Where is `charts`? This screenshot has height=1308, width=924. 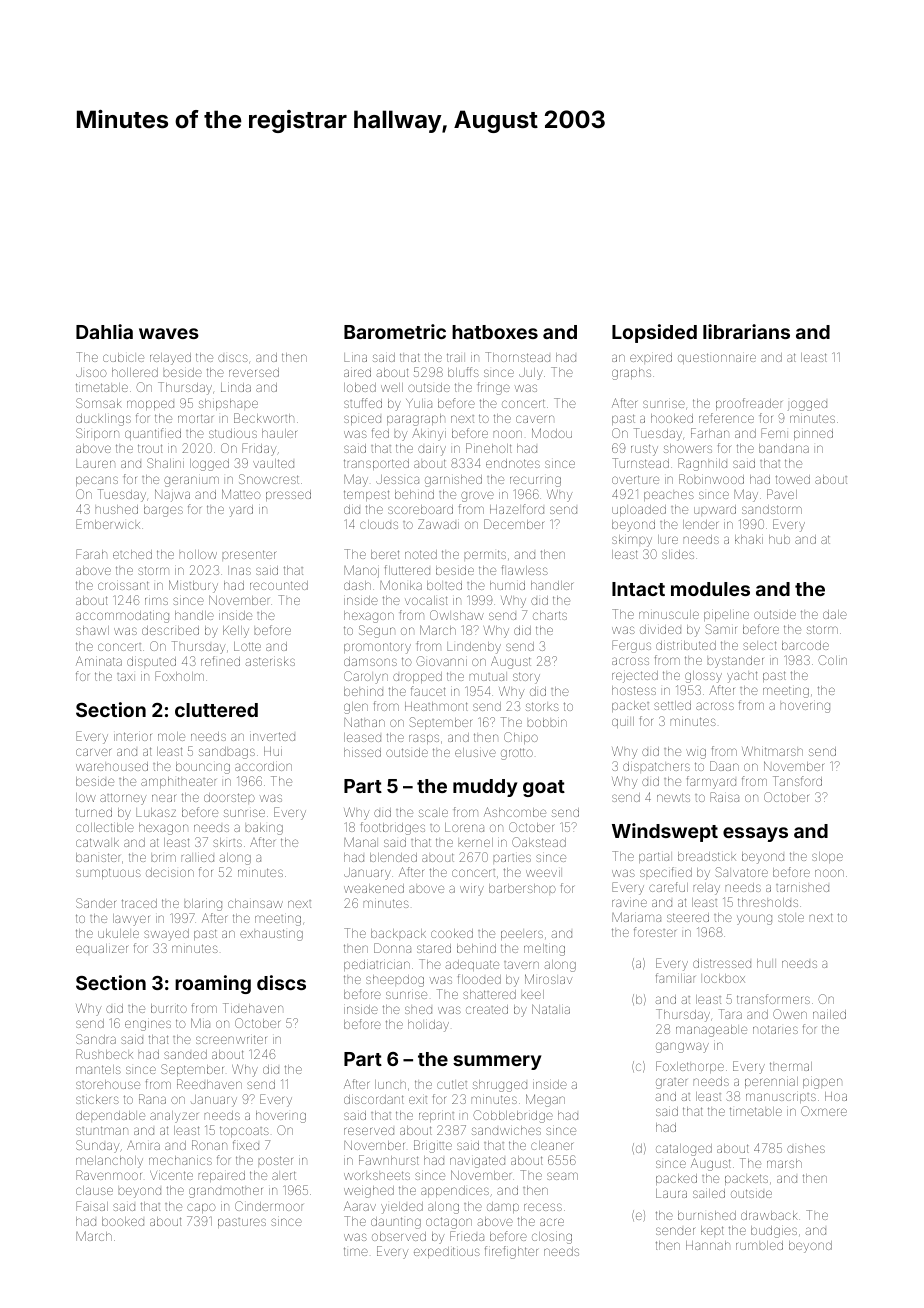 charts is located at coordinates (550, 615).
